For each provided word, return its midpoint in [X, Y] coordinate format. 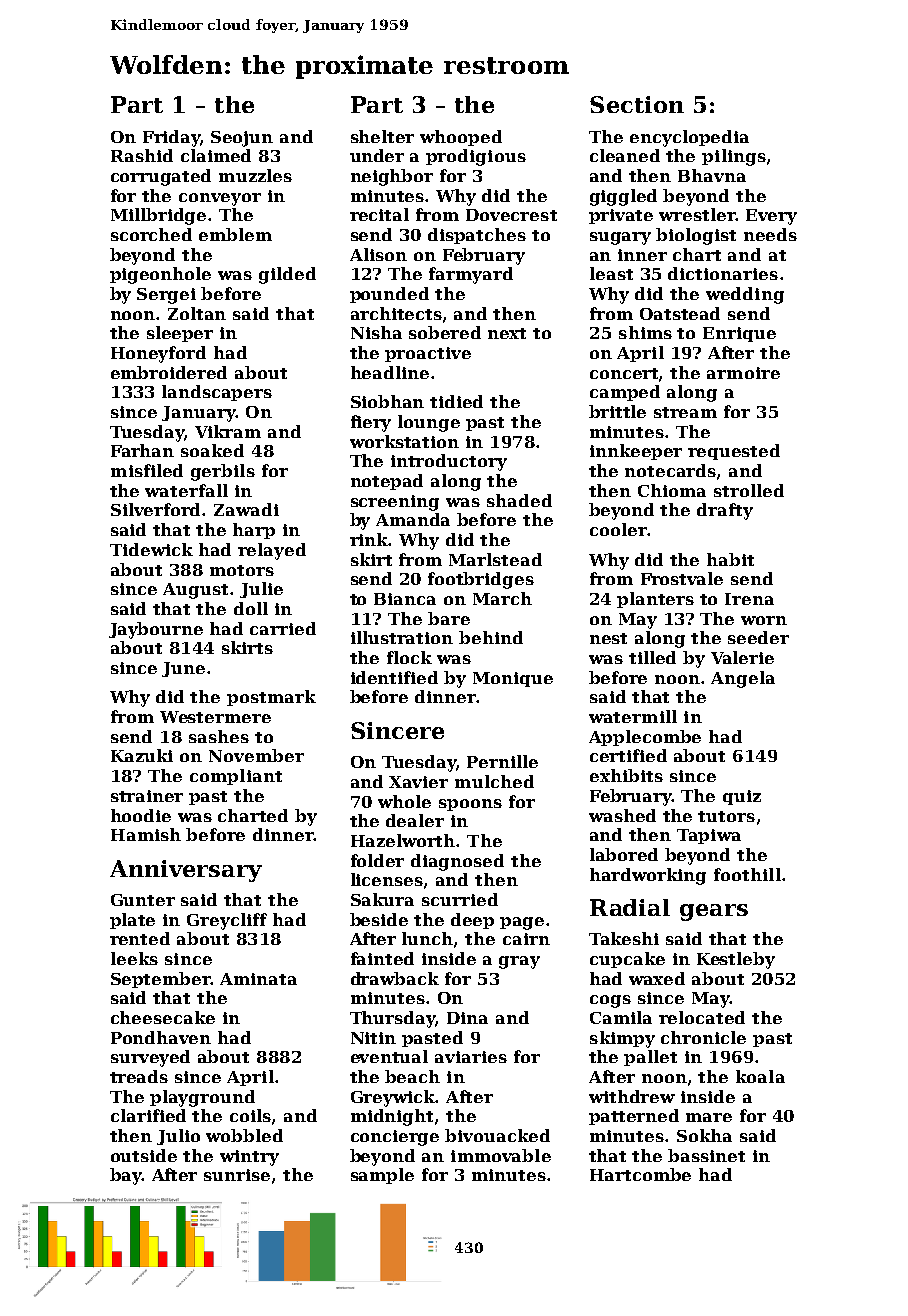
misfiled [147, 470]
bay [126, 1176]
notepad [387, 482]
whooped [461, 138]
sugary [620, 238]
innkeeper [636, 452]
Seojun [242, 139]
